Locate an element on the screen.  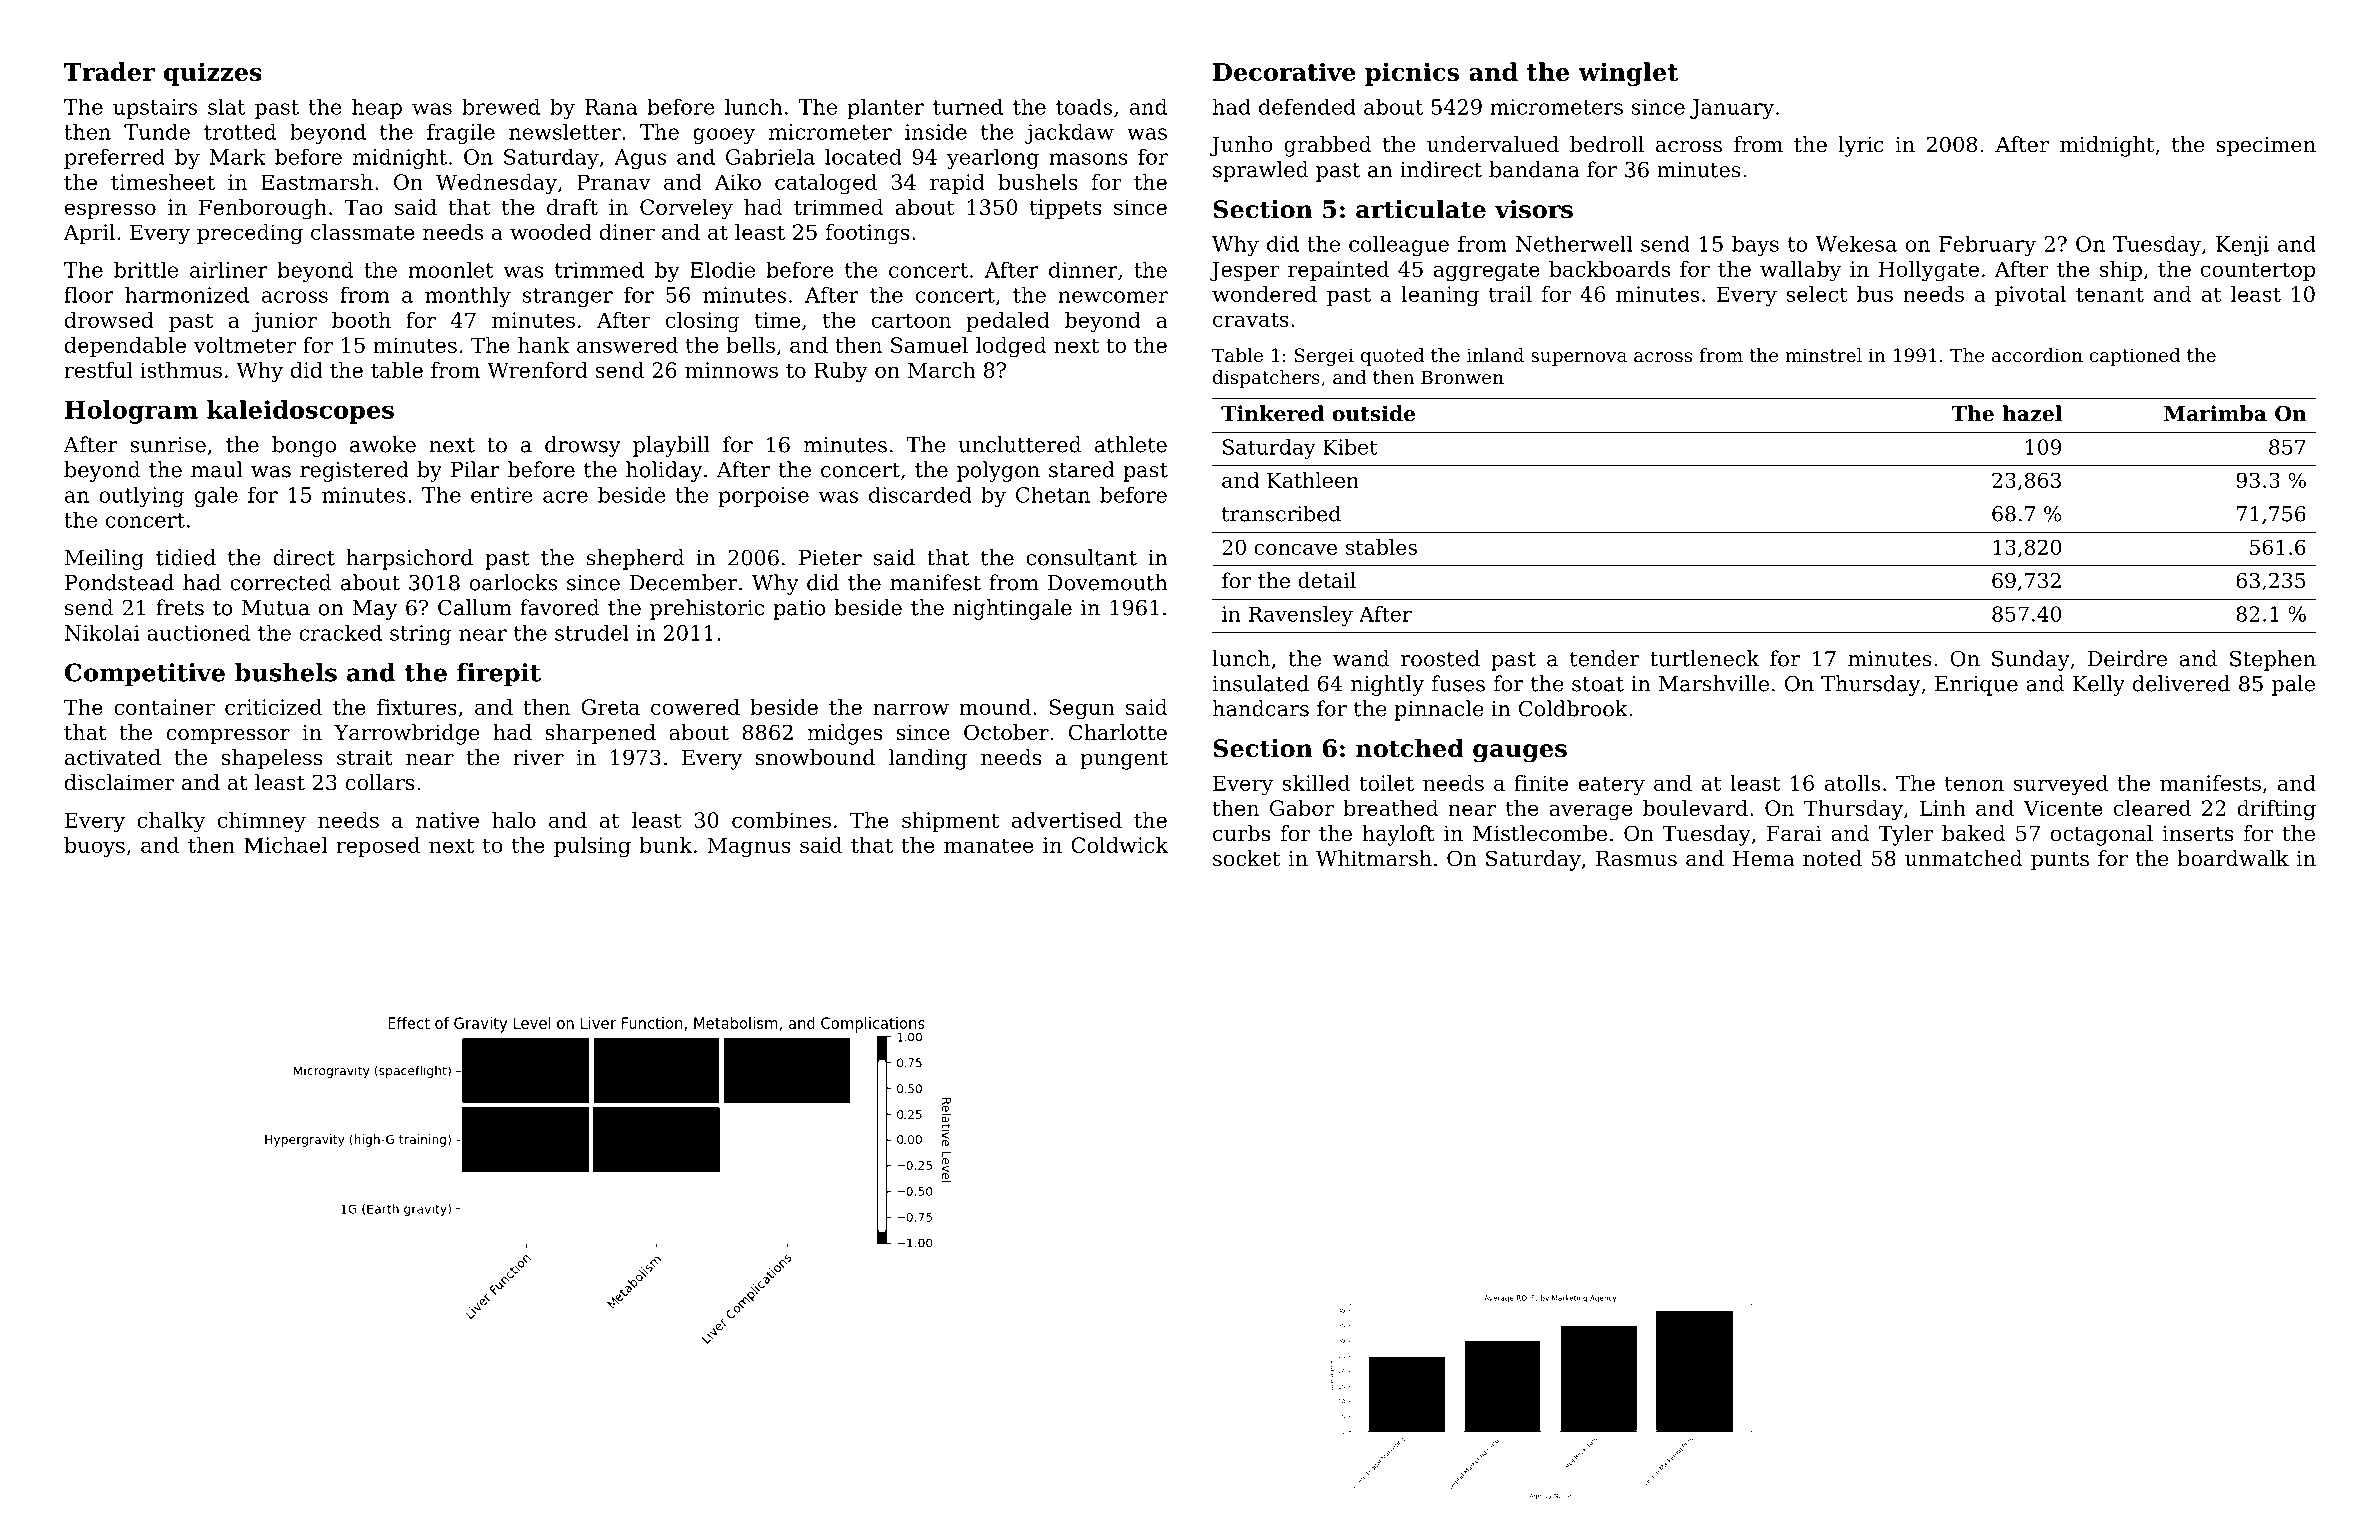
narrow is located at coordinates (911, 709).
